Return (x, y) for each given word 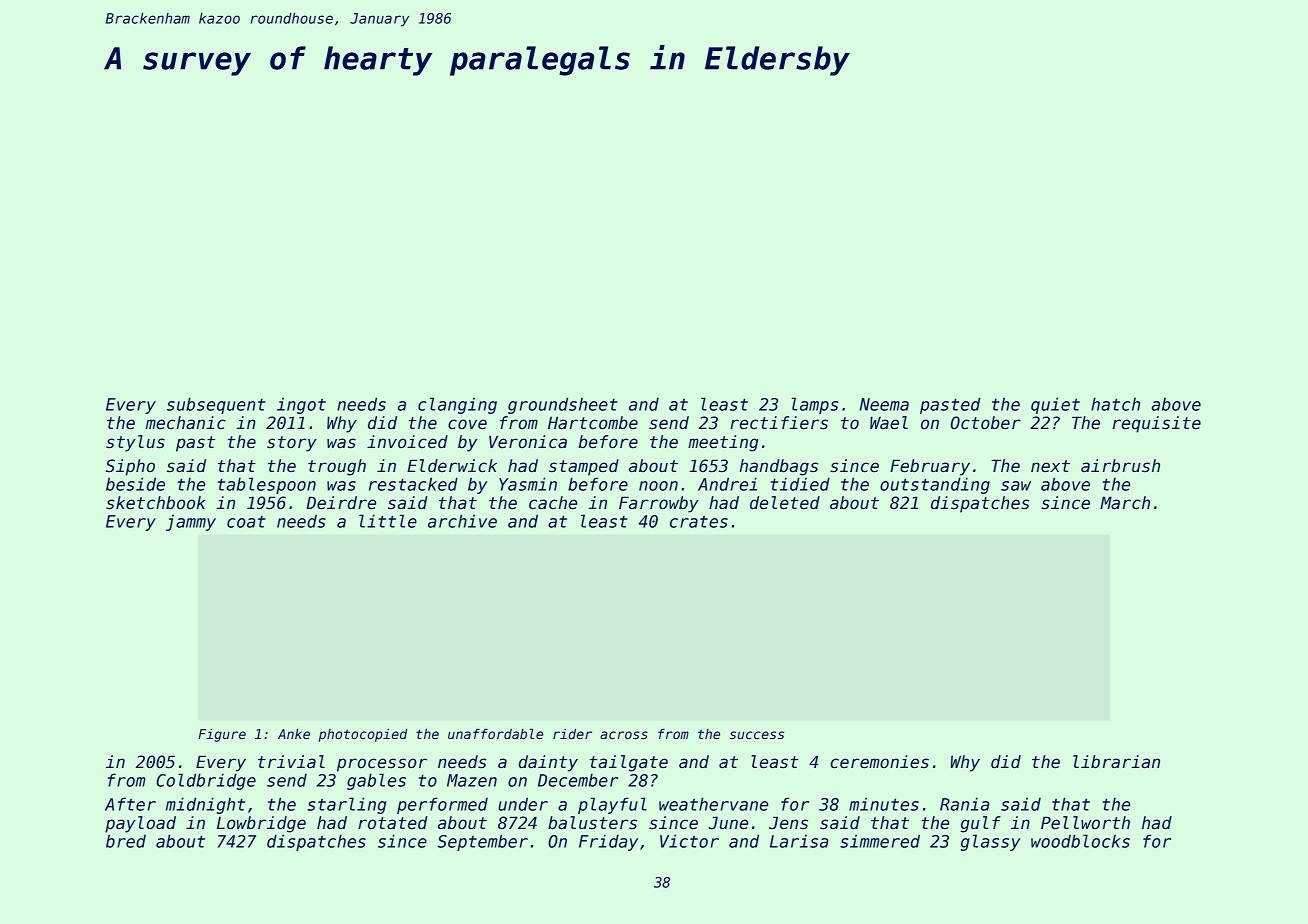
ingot (301, 405)
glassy (990, 842)
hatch (1115, 404)
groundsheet (563, 405)
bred (126, 841)
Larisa (799, 841)
